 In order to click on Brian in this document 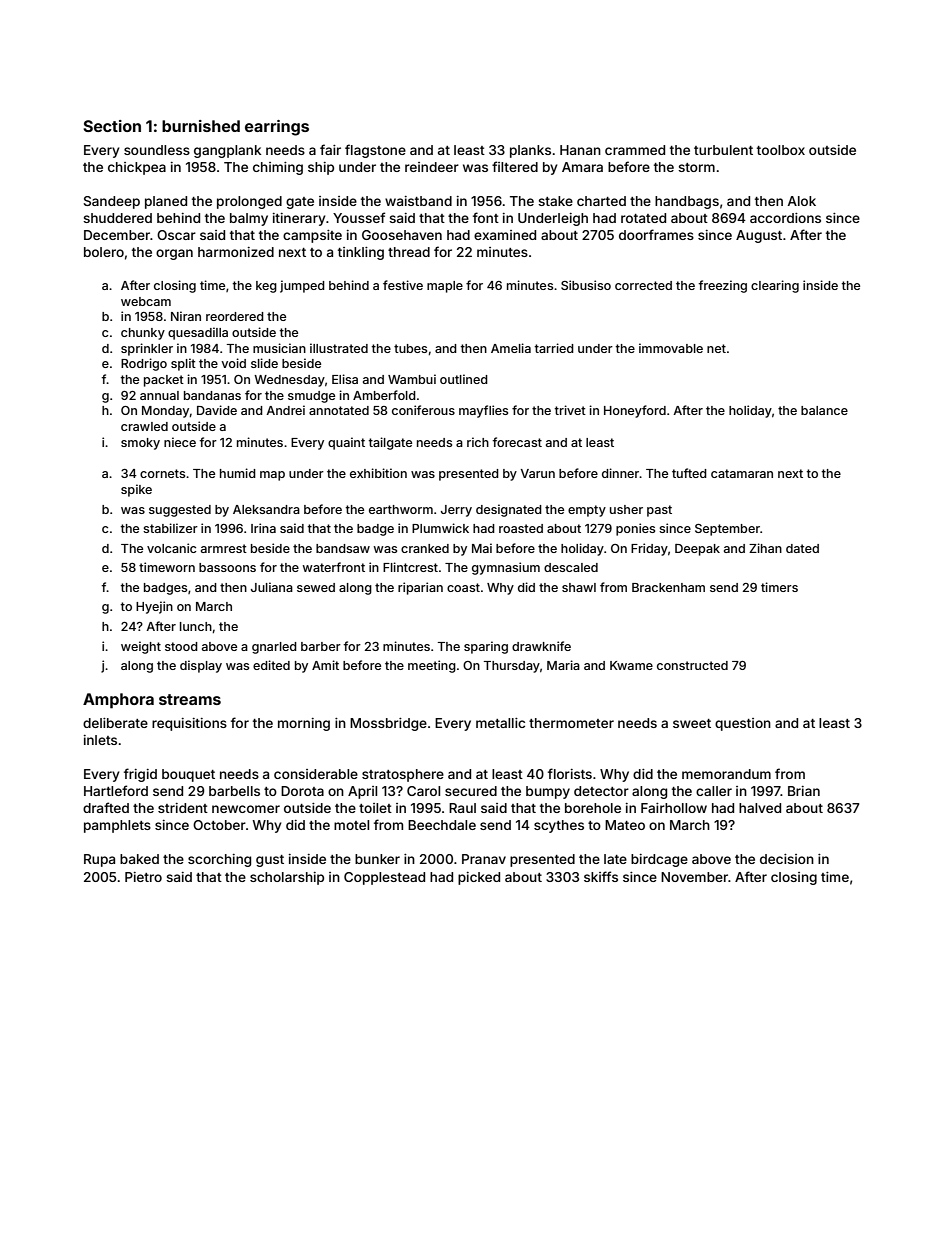, I will do `click(804, 791)`.
